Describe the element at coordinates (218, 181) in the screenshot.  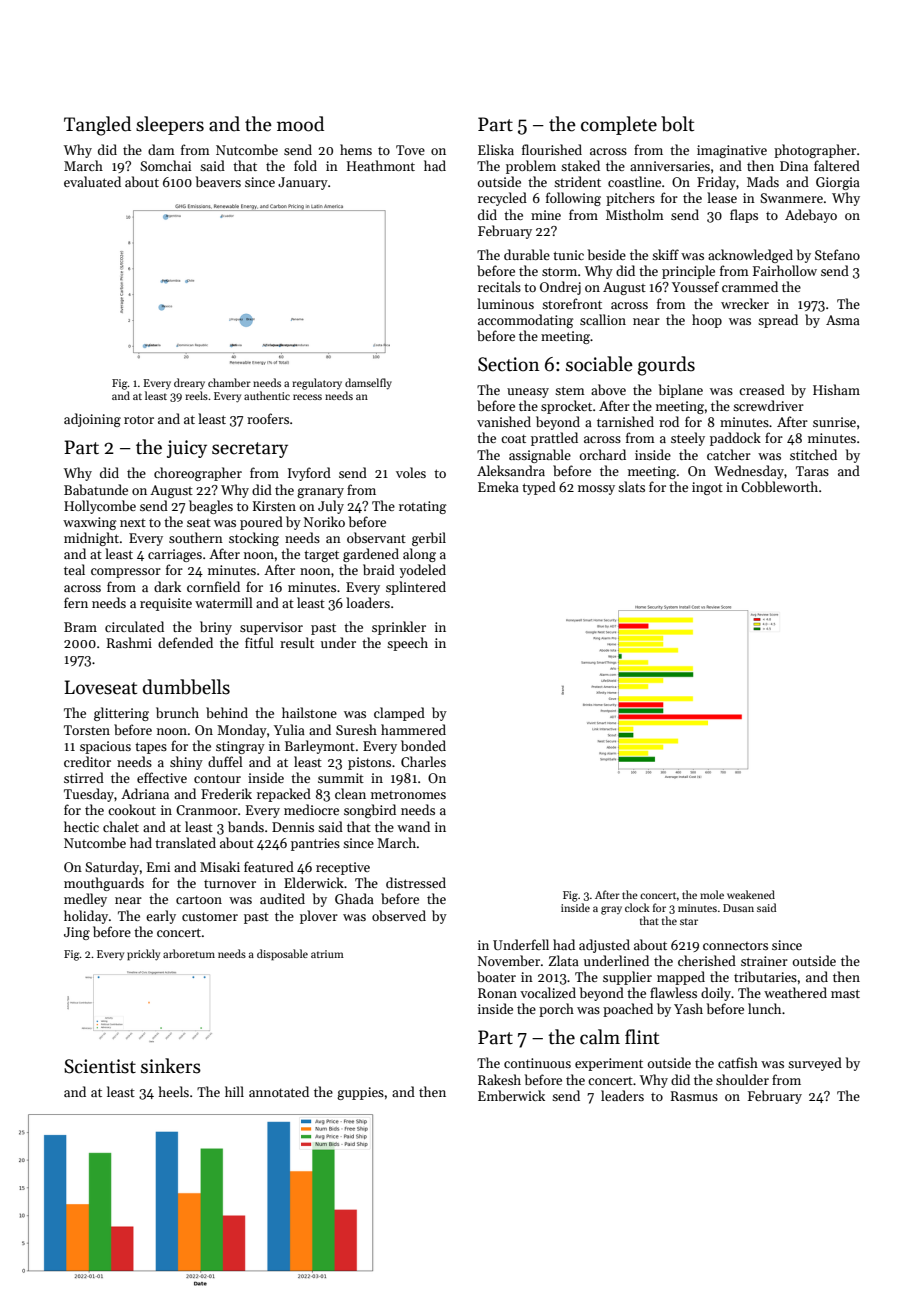
I see `beavers` at that location.
